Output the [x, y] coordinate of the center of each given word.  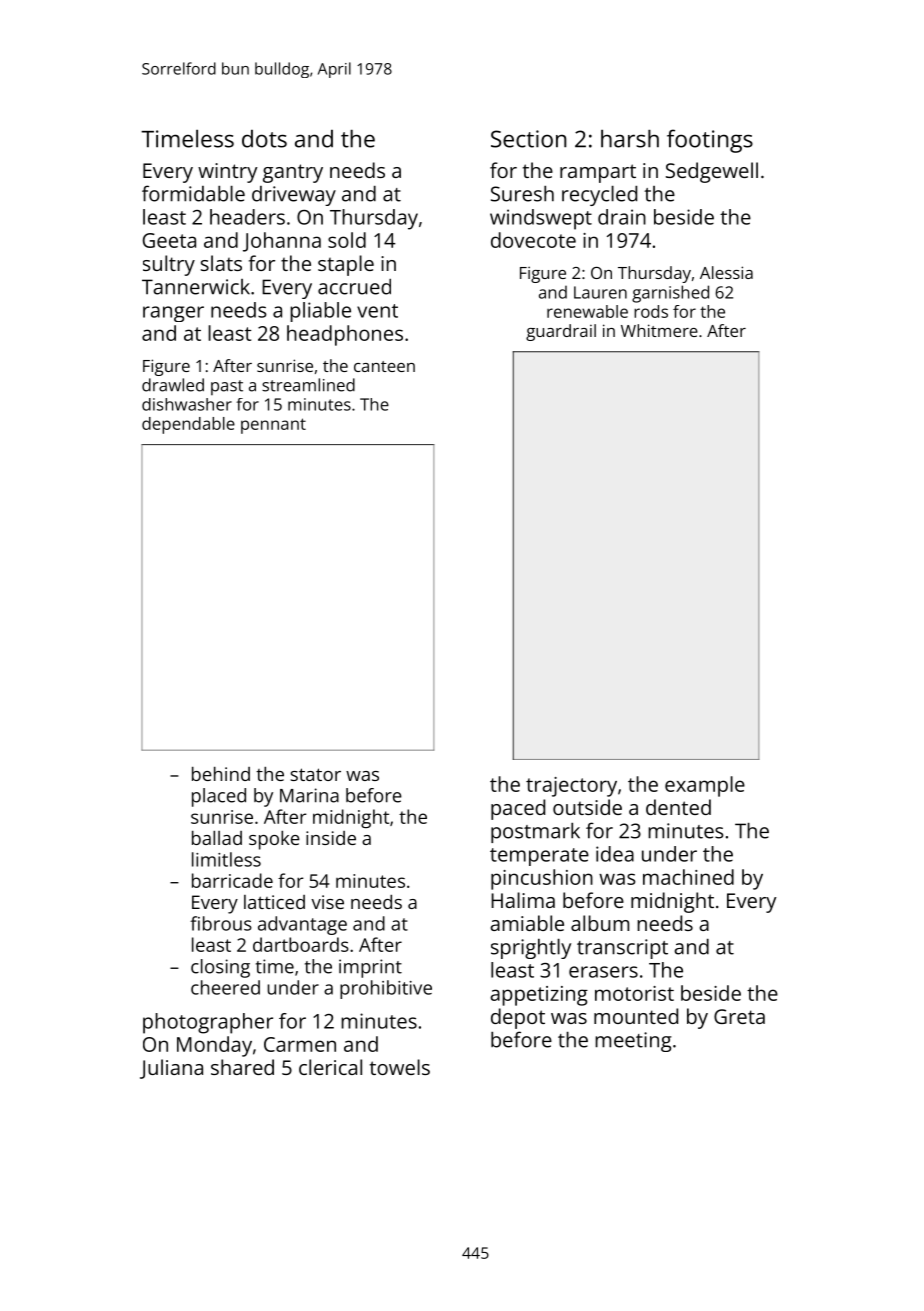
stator [315, 774]
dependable [188, 425]
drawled [173, 385]
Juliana [171, 1069]
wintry [228, 173]
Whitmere [659, 330]
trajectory [571, 787]
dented [678, 807]
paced [518, 809]
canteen [384, 366]
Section [528, 139]
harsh [630, 139]
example [705, 786]
